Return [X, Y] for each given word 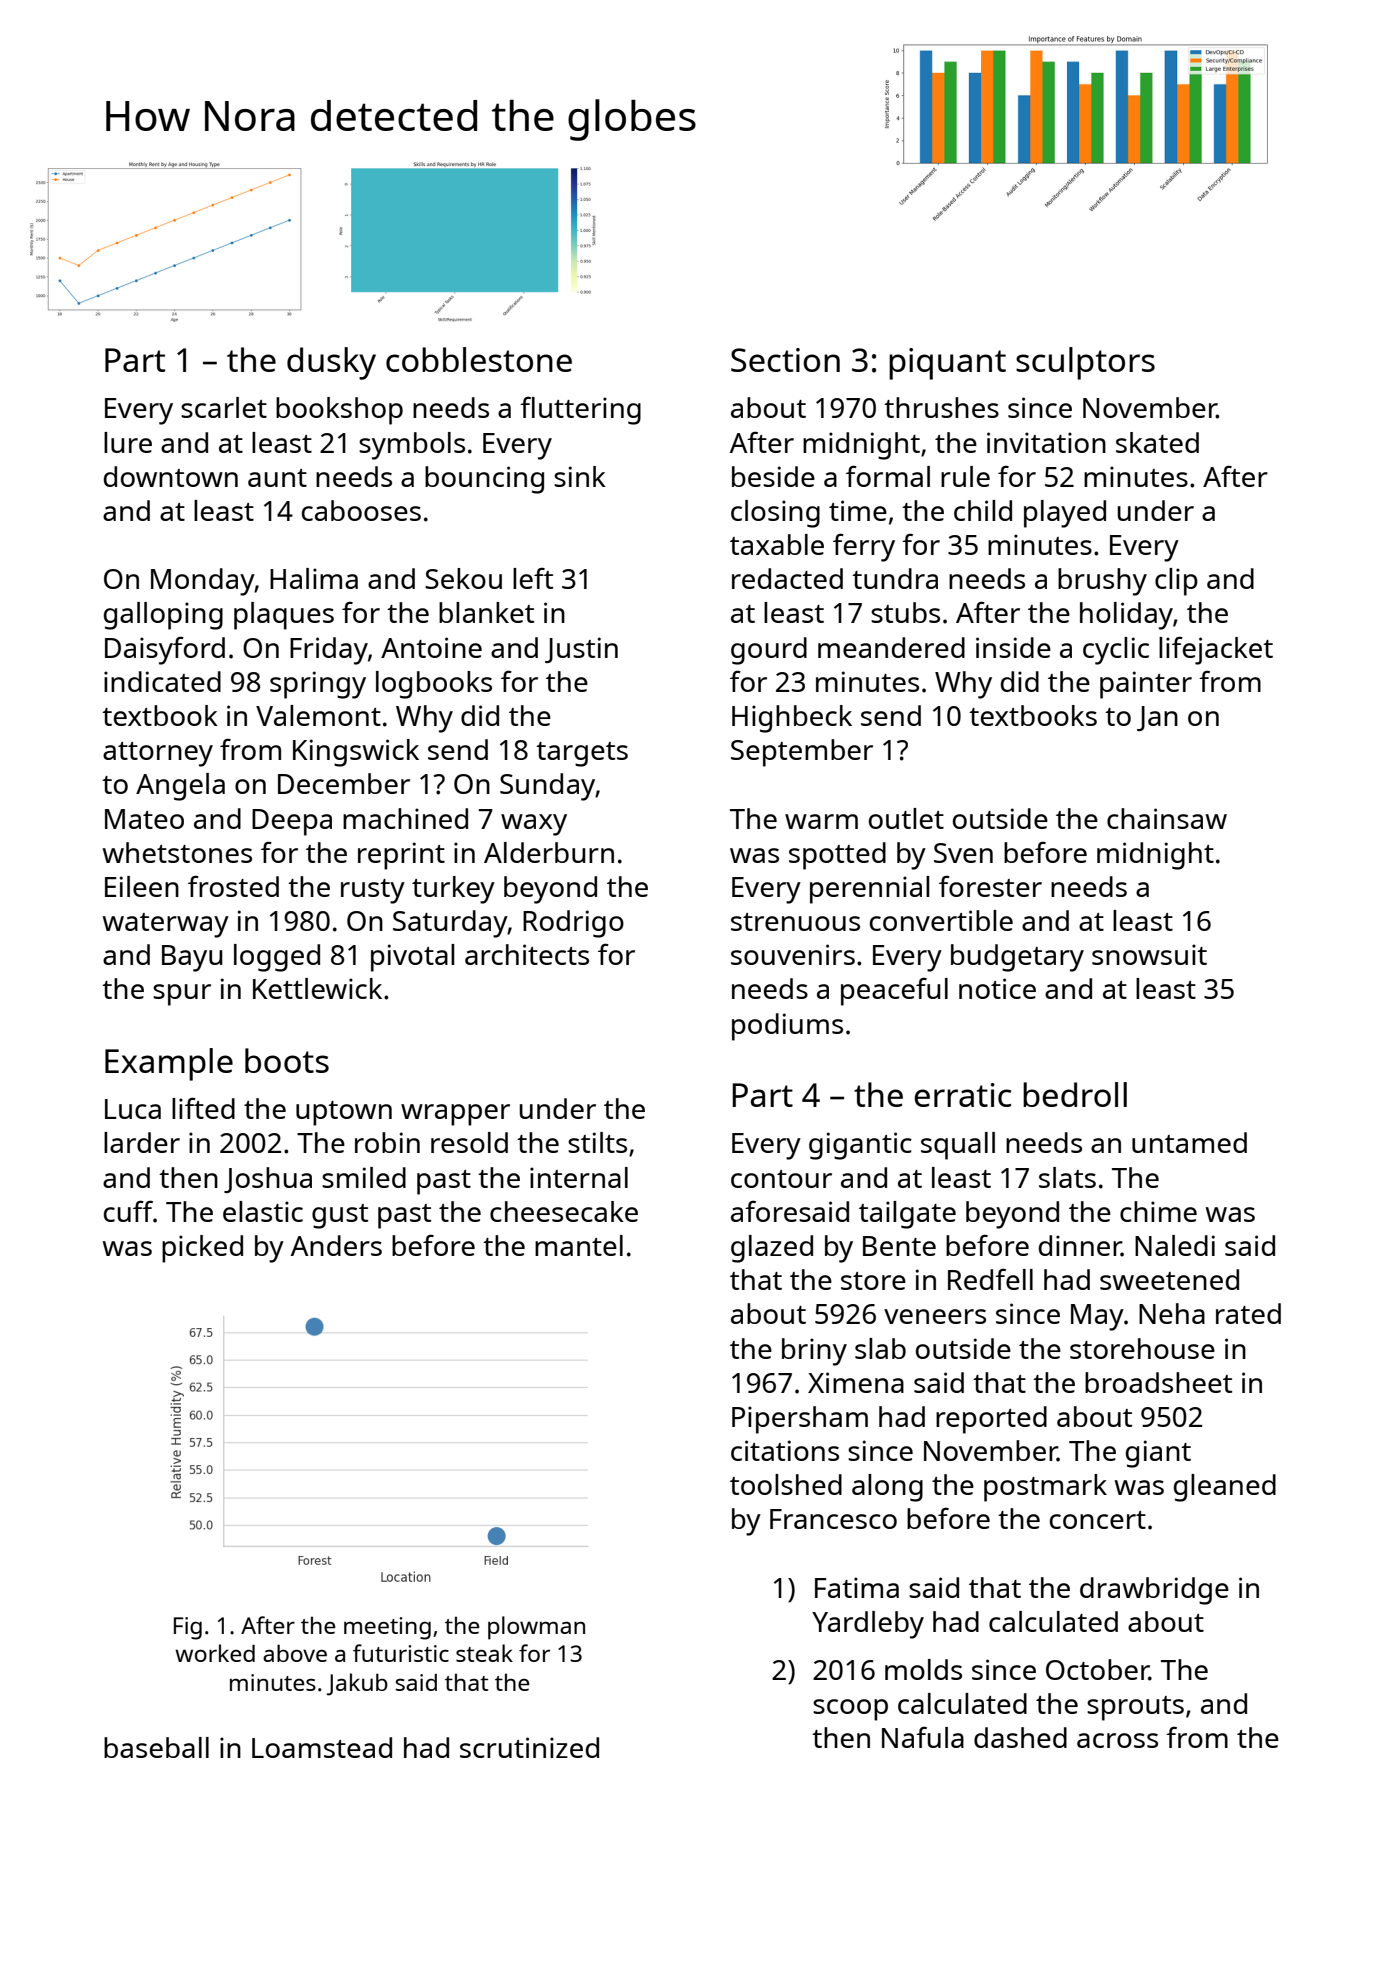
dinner [1080, 1246]
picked [202, 1249]
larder [142, 1142]
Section [785, 360]
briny [814, 1352]
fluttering [580, 410]
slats [1067, 1177]
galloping [163, 616]
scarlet [224, 407]
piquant [947, 364]
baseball [156, 1747]
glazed [772, 1249]
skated [1157, 442]
